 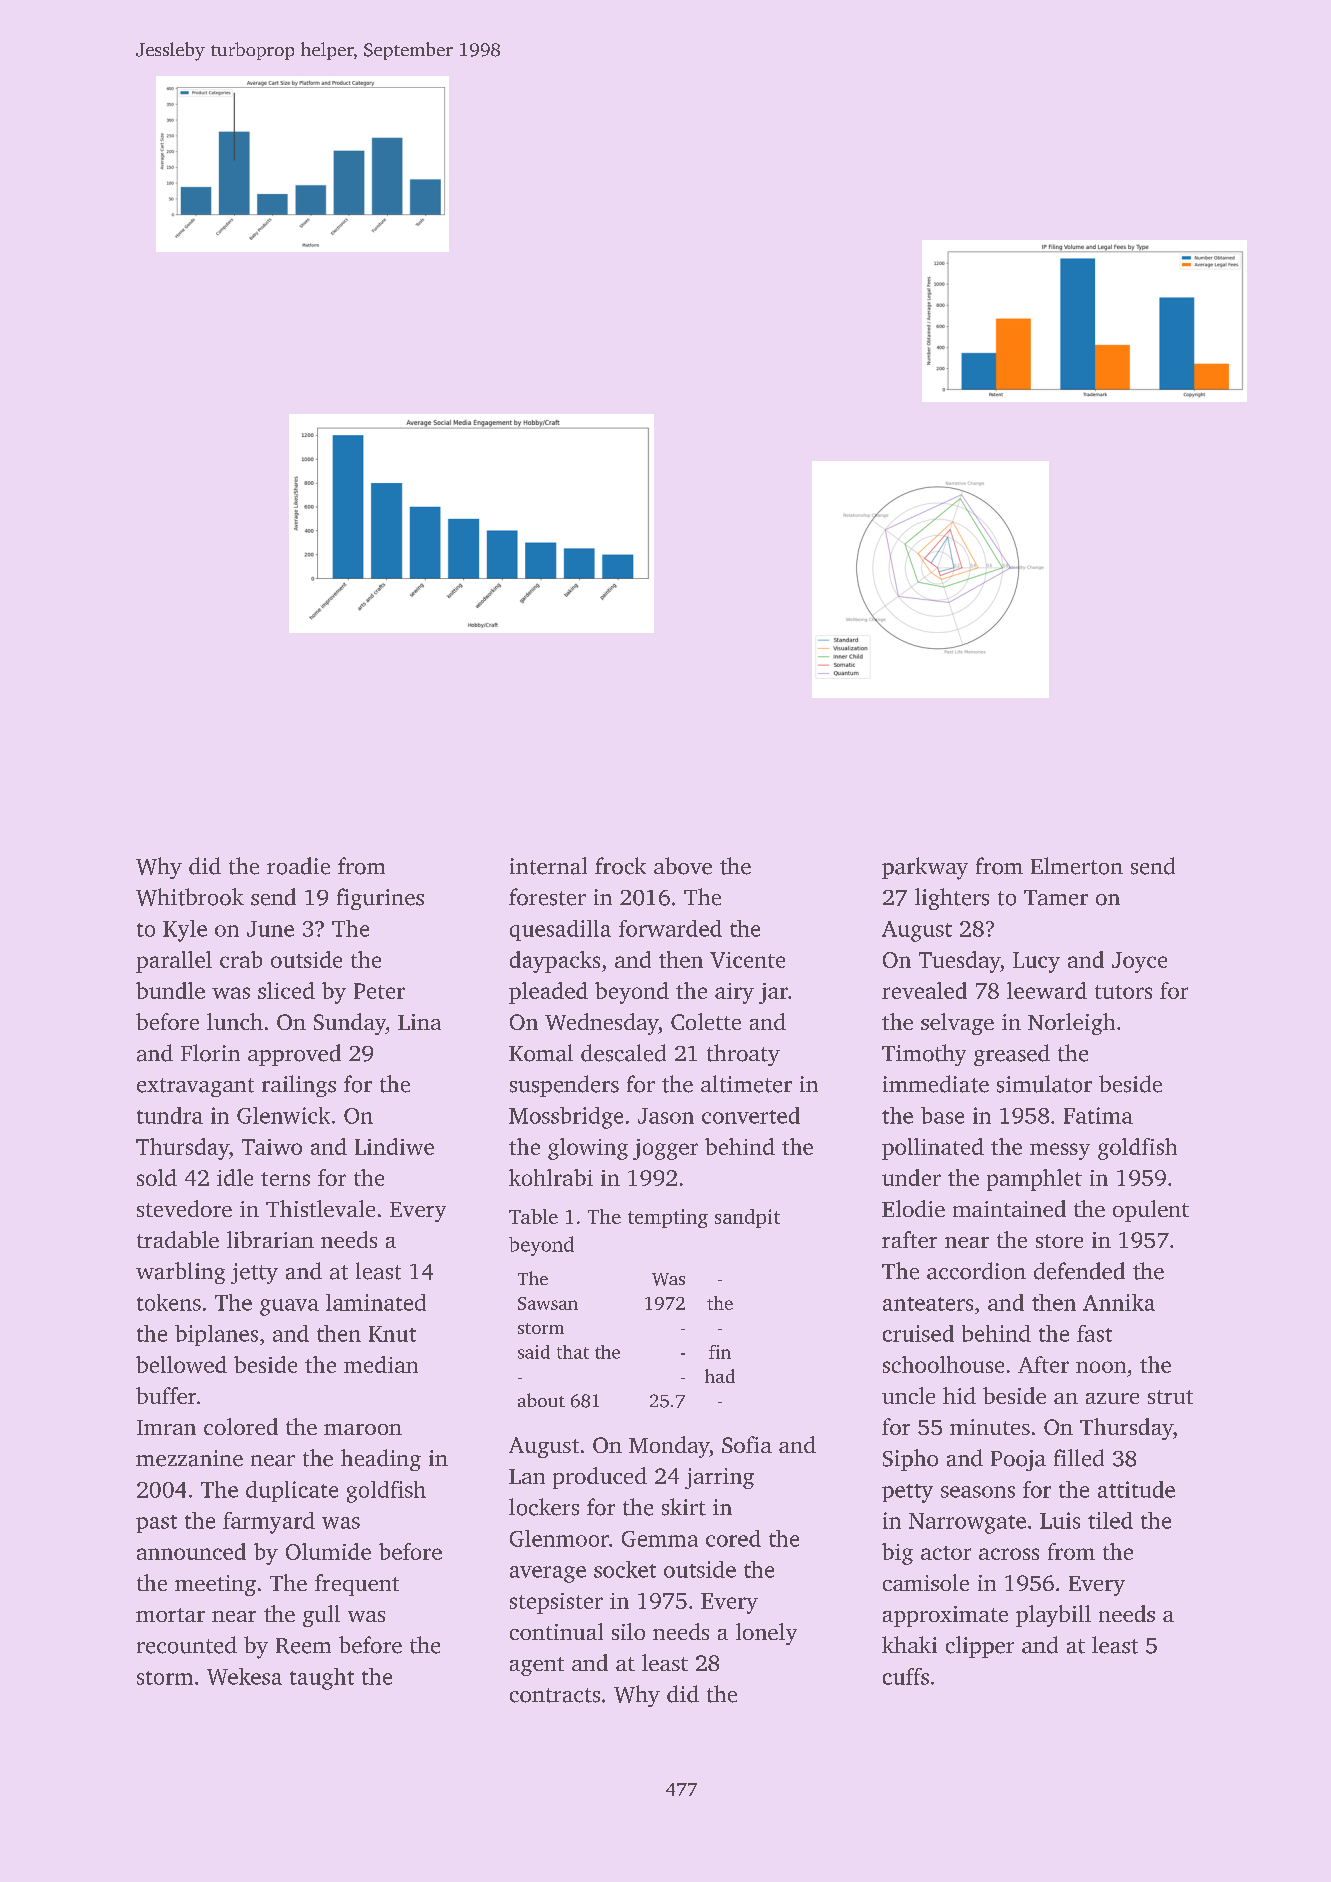 I want to click on fin, so click(x=720, y=1352).
